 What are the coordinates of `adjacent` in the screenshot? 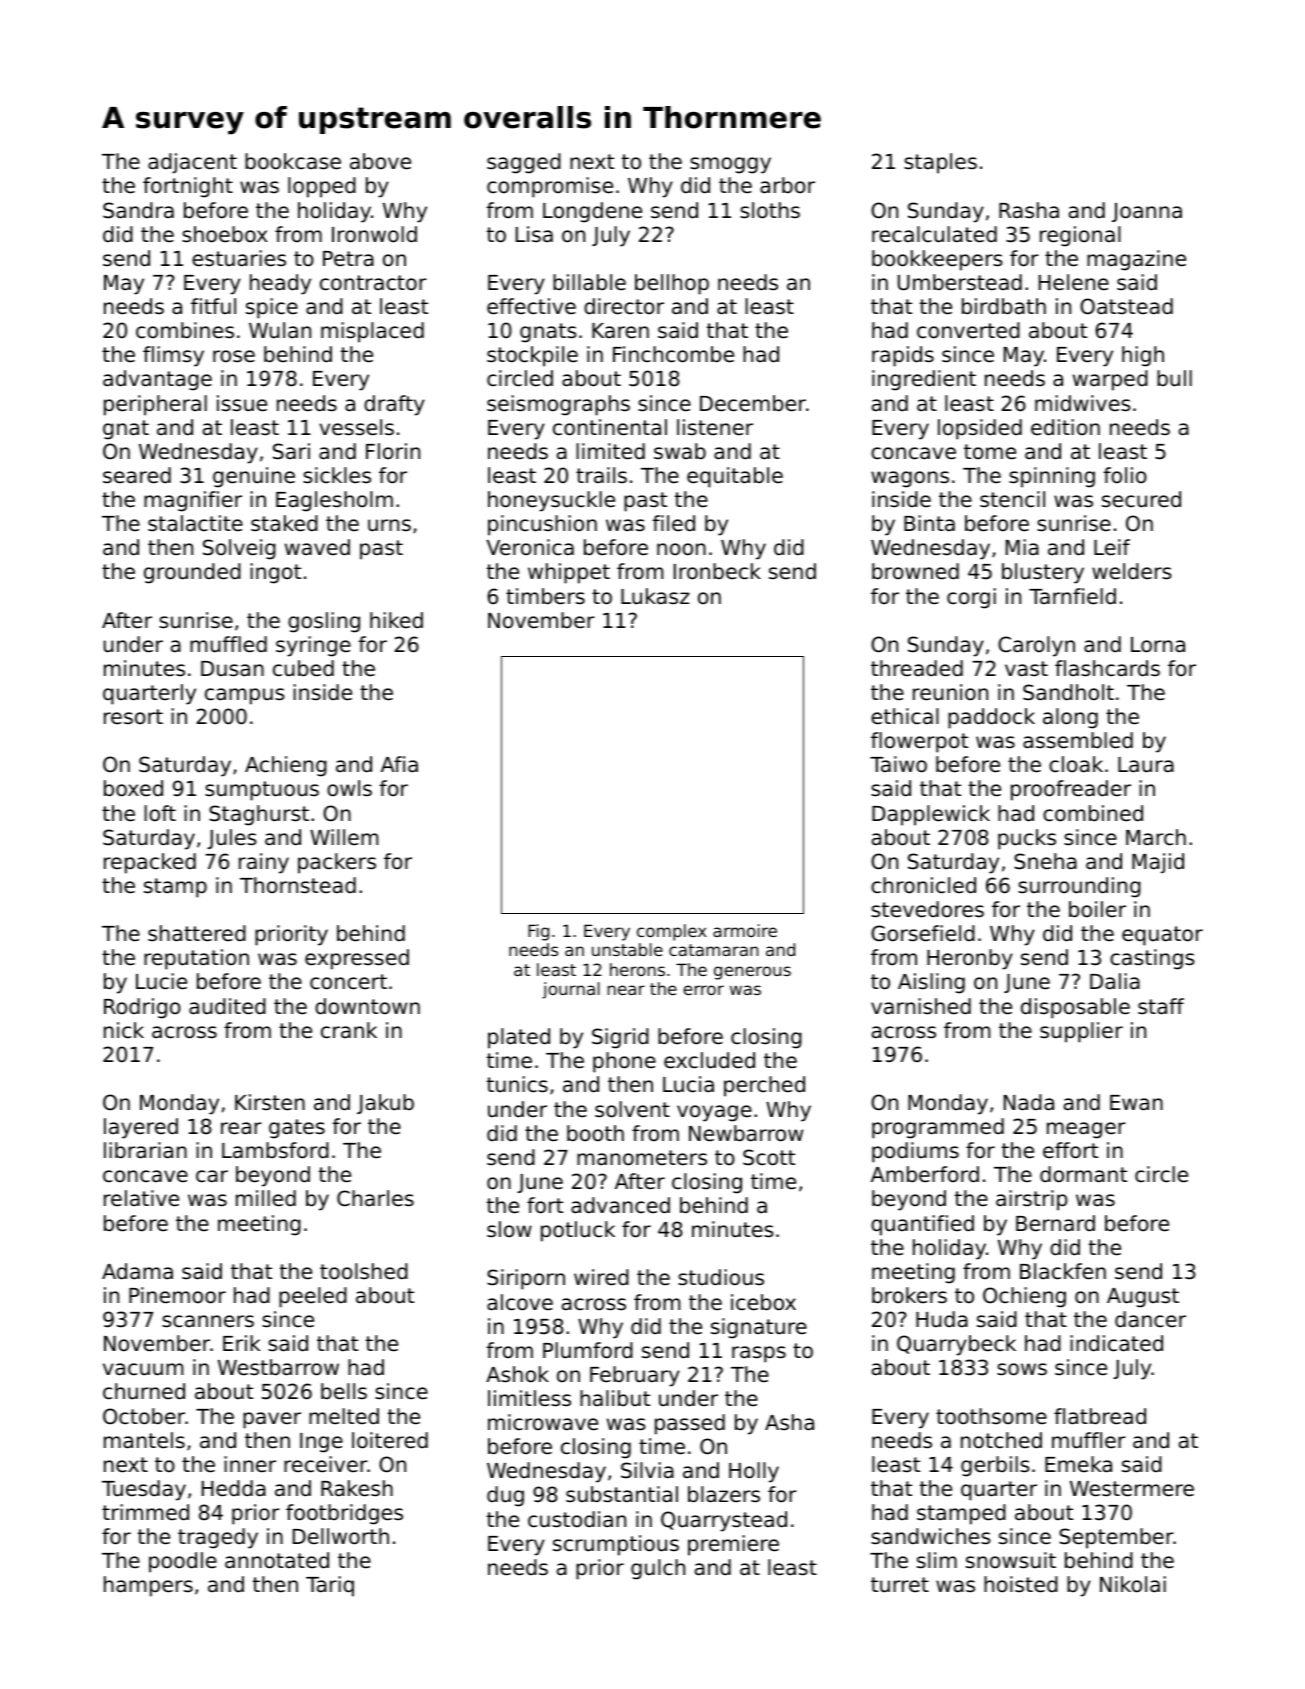 It's located at (192, 163).
